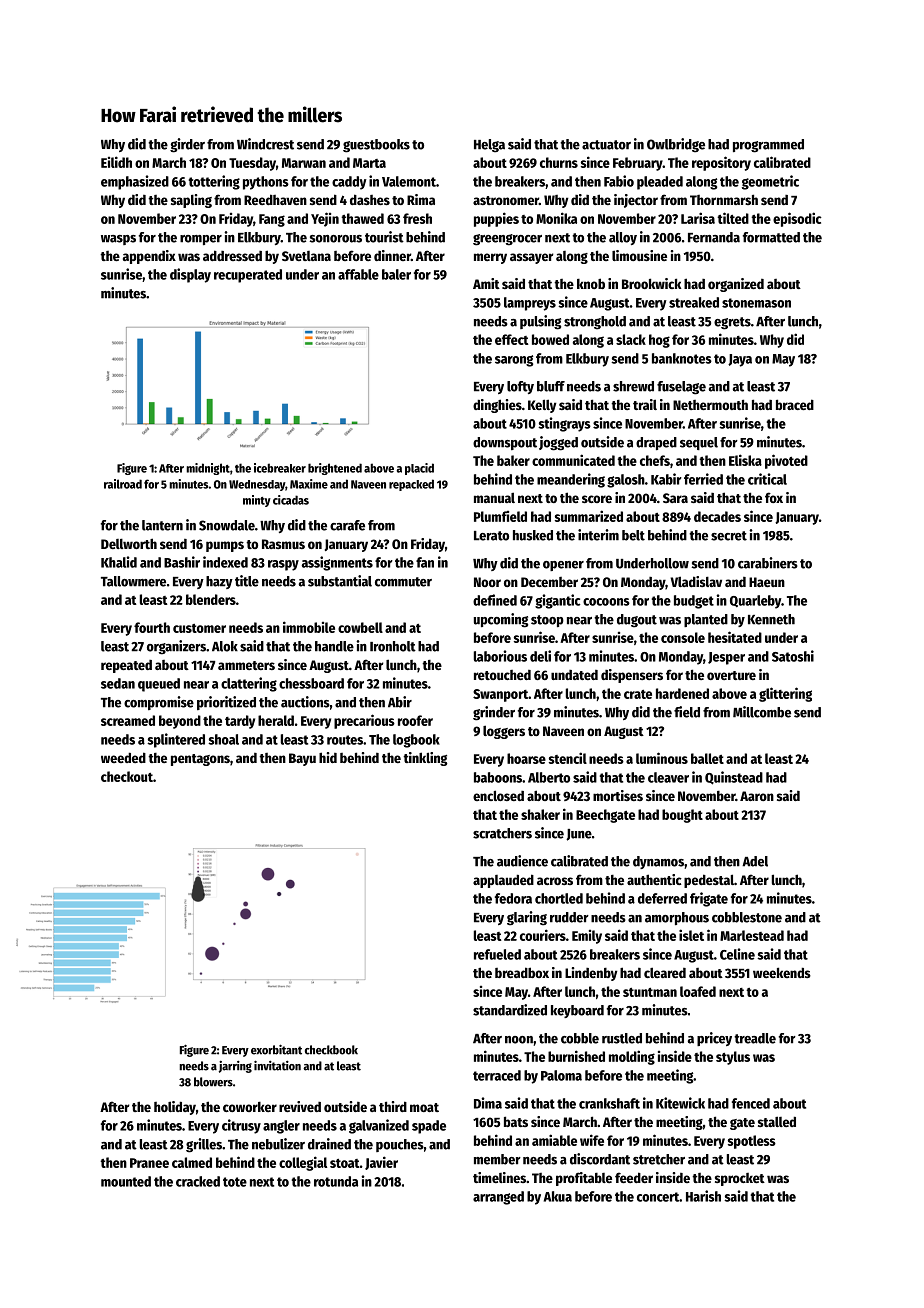 The width and height of the screenshot is (924, 1308). What do you see at coordinates (740, 1179) in the screenshot?
I see `sprocket` at bounding box center [740, 1179].
